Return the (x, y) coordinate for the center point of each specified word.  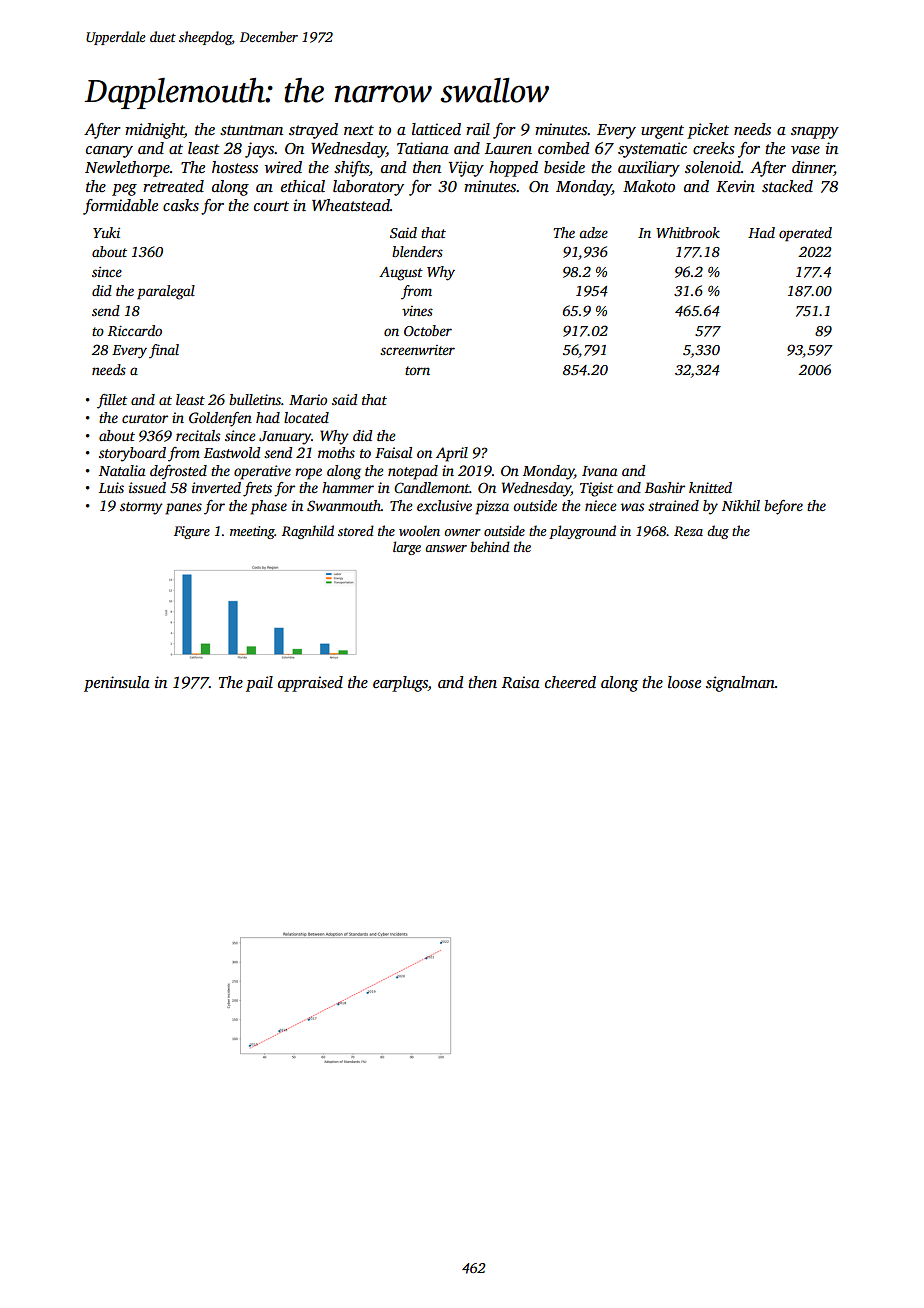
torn (417, 370)
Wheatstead (351, 205)
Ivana (600, 471)
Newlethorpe (127, 169)
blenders (417, 251)
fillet (112, 401)
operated (805, 234)
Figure (192, 532)
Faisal (393, 452)
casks (181, 205)
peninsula (117, 684)
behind (490, 546)
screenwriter (417, 350)
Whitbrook (688, 232)
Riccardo (135, 330)
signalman (740, 684)
